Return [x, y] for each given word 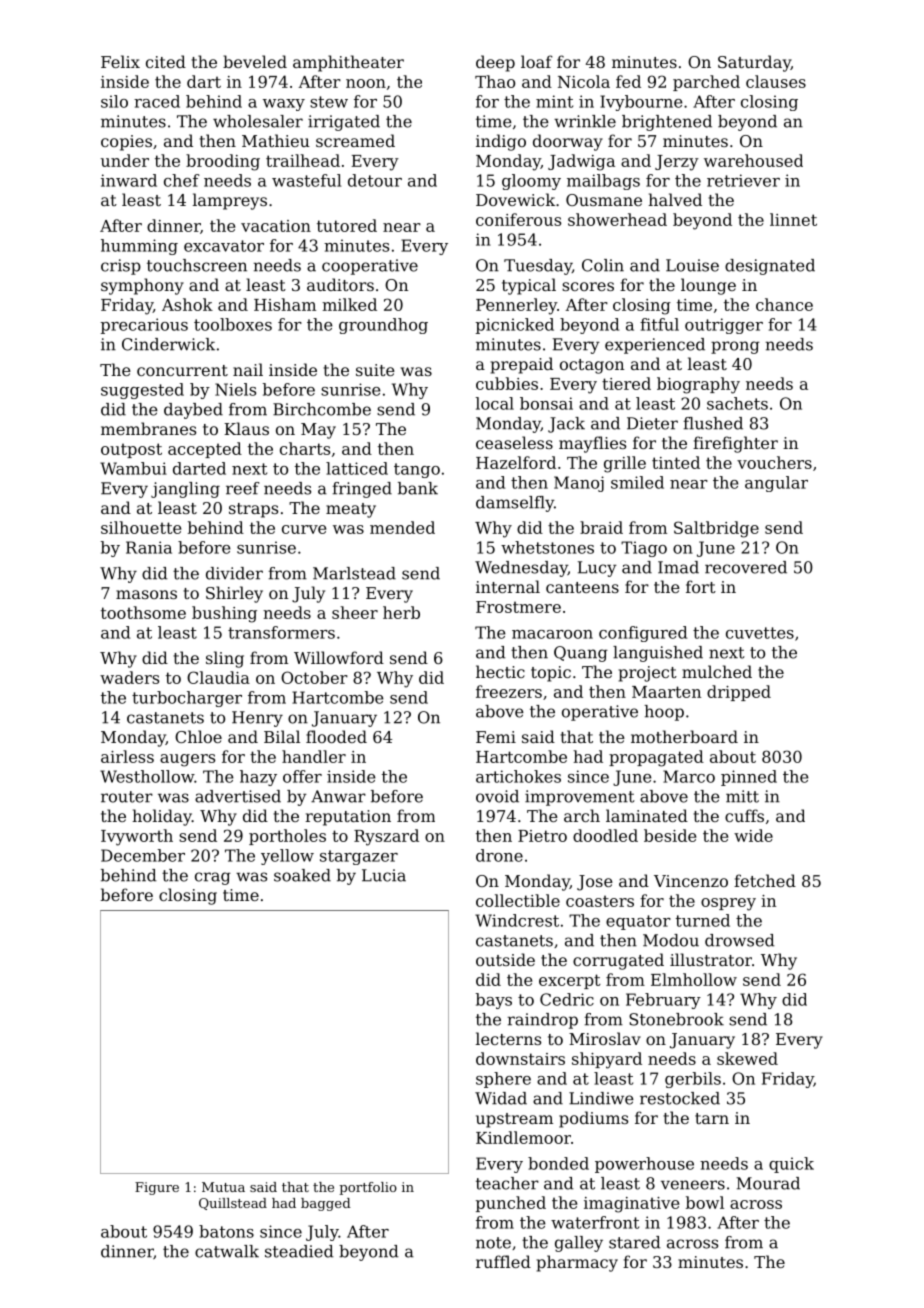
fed [628, 81]
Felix [120, 61]
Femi [496, 737]
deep [495, 63]
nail [248, 369]
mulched [717, 671]
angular [776, 484]
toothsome [143, 612]
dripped [739, 693]
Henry [257, 719]
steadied [299, 1251]
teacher [507, 1183]
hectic [500, 671]
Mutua [223, 1187]
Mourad [768, 1183]
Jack [566, 425]
